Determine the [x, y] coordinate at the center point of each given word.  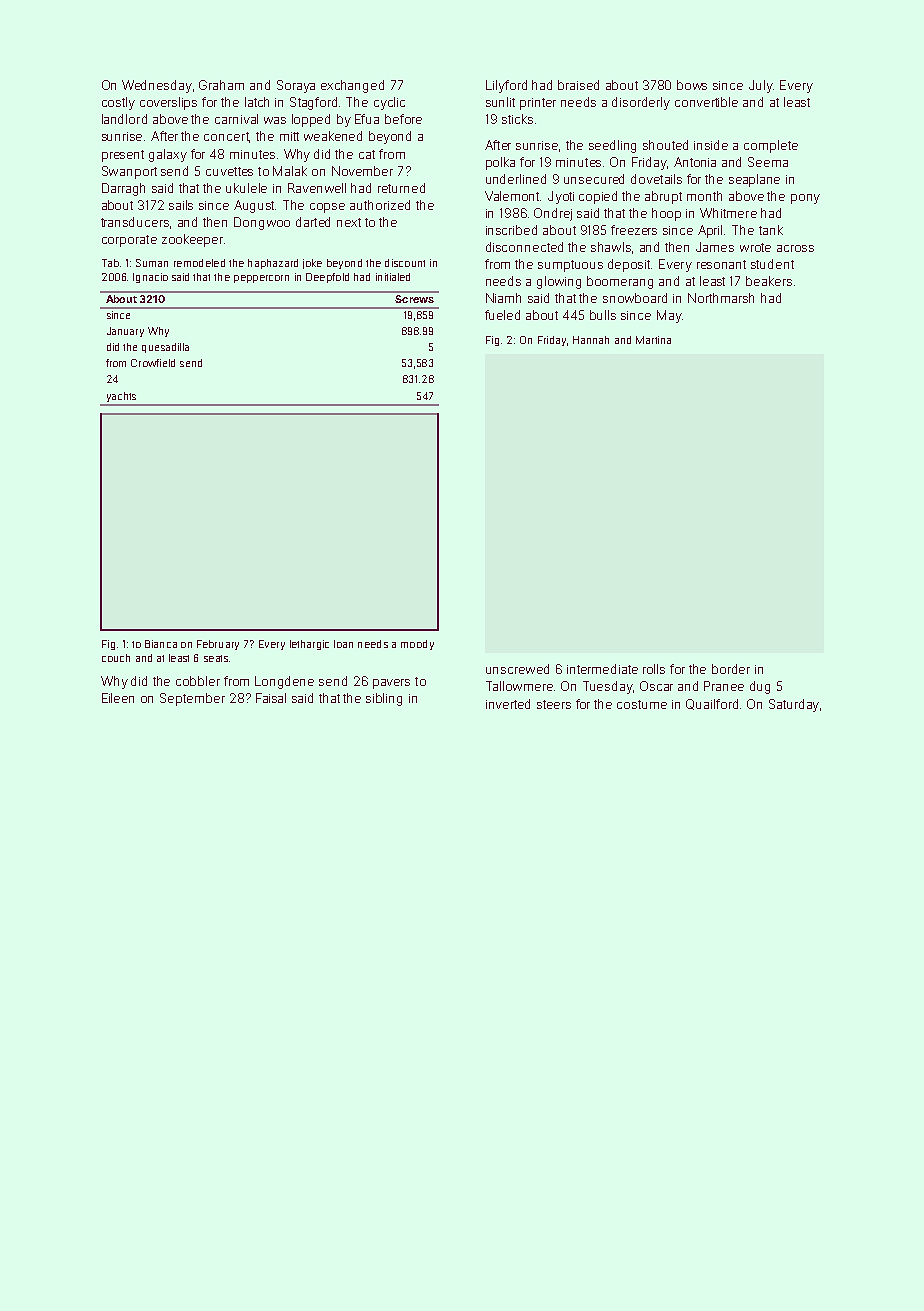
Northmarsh [721, 298]
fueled [502, 315]
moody [417, 645]
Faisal [271, 698]
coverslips [168, 103]
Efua [367, 119]
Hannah [591, 340]
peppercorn [261, 279]
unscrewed [517, 669]
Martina [653, 340]
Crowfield [153, 363]
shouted [665, 145]
